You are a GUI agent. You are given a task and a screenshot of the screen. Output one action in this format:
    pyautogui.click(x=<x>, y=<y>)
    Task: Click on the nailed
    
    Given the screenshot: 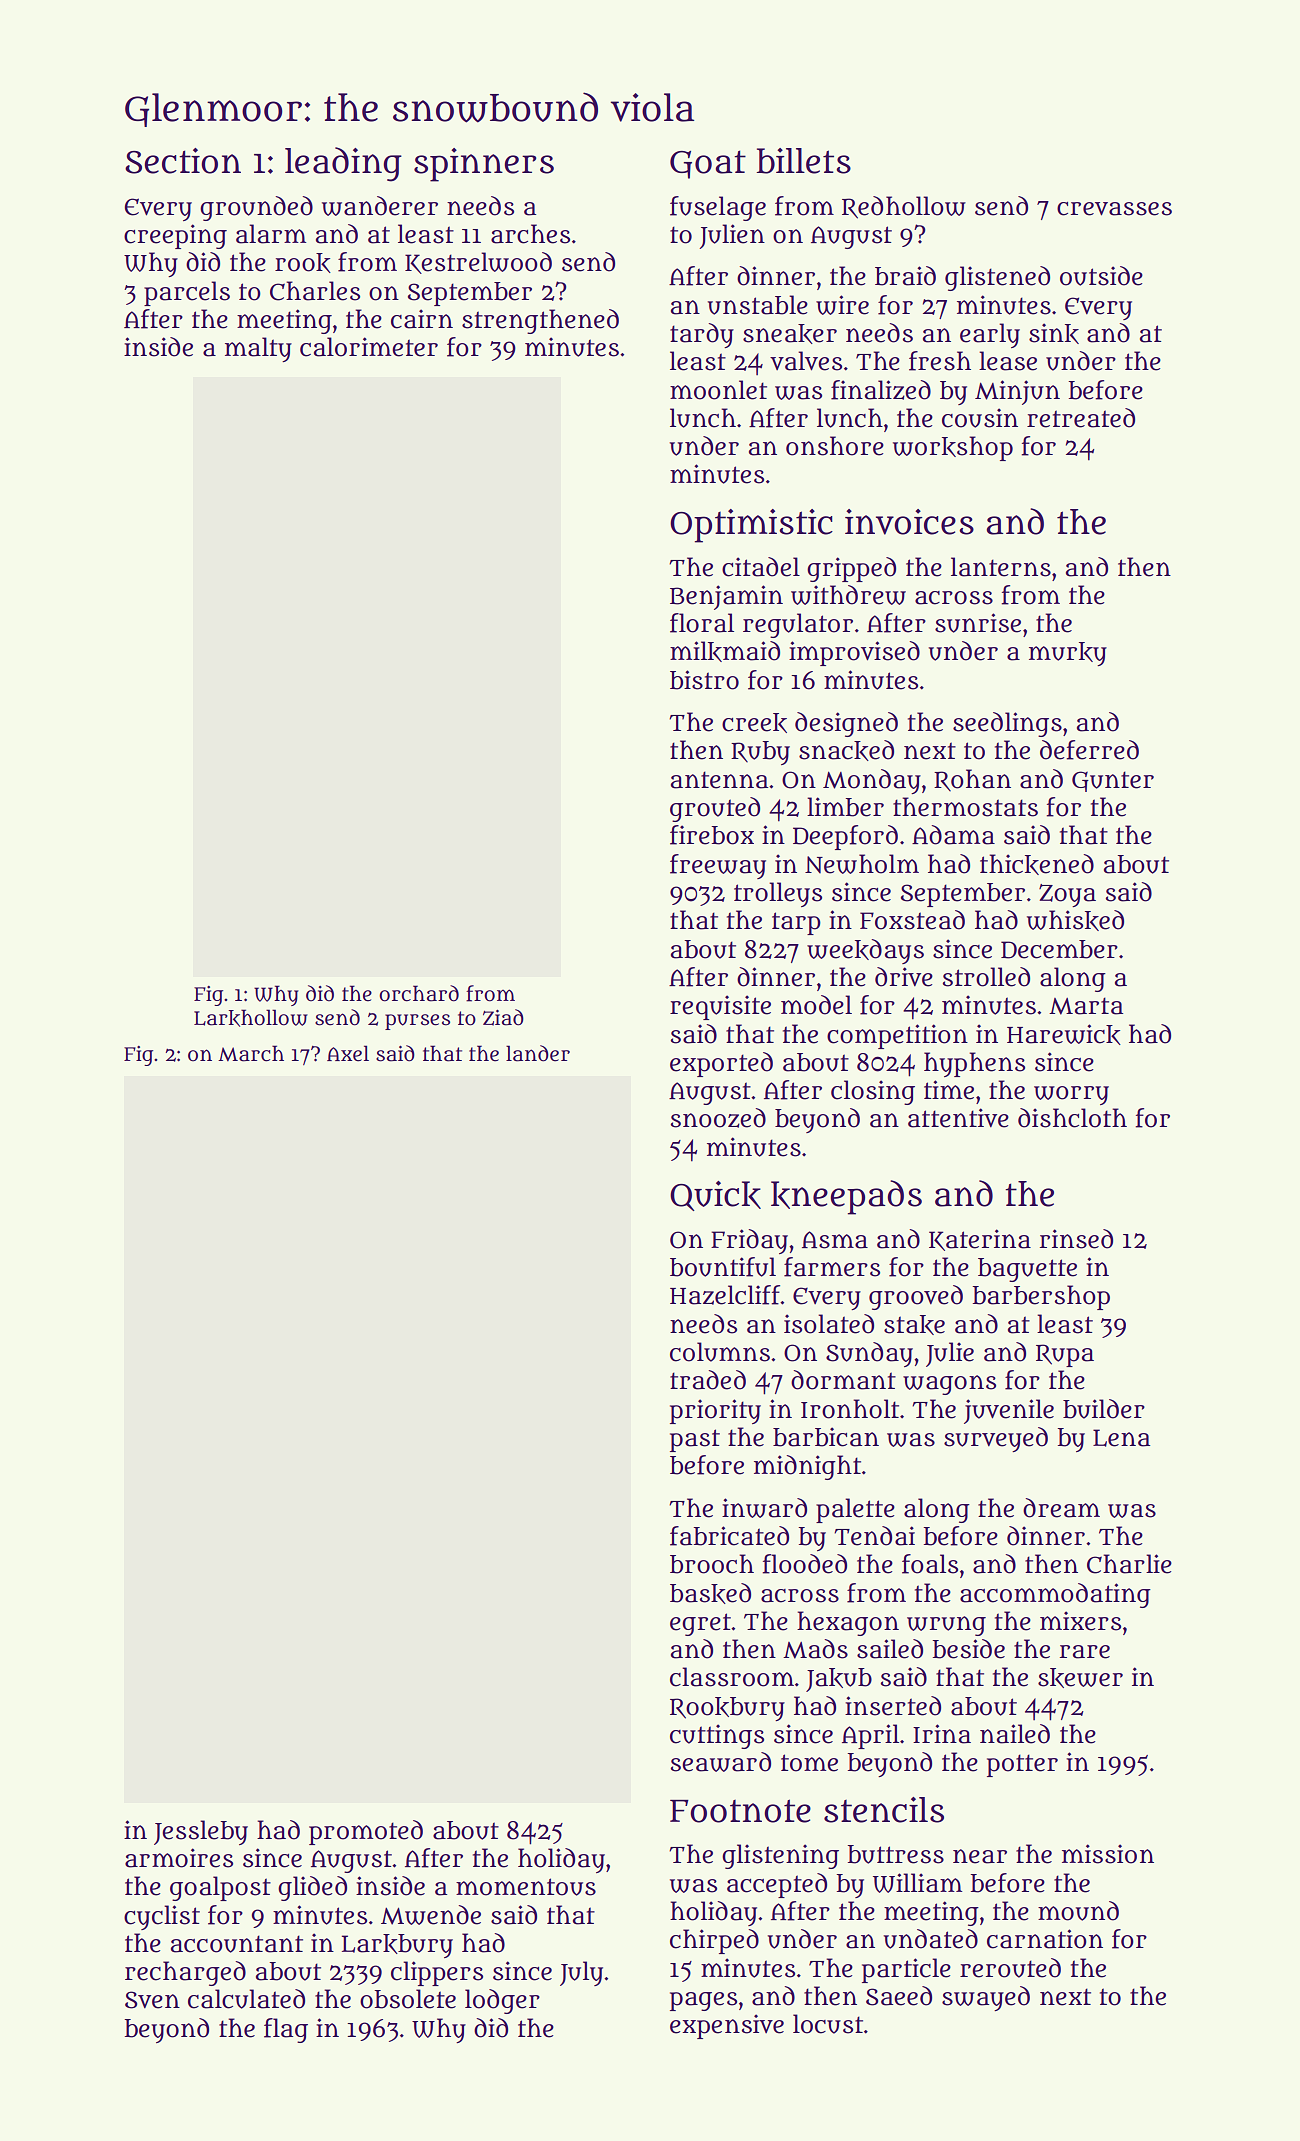 What is the action you would take?
    pyautogui.click(x=1015, y=1734)
